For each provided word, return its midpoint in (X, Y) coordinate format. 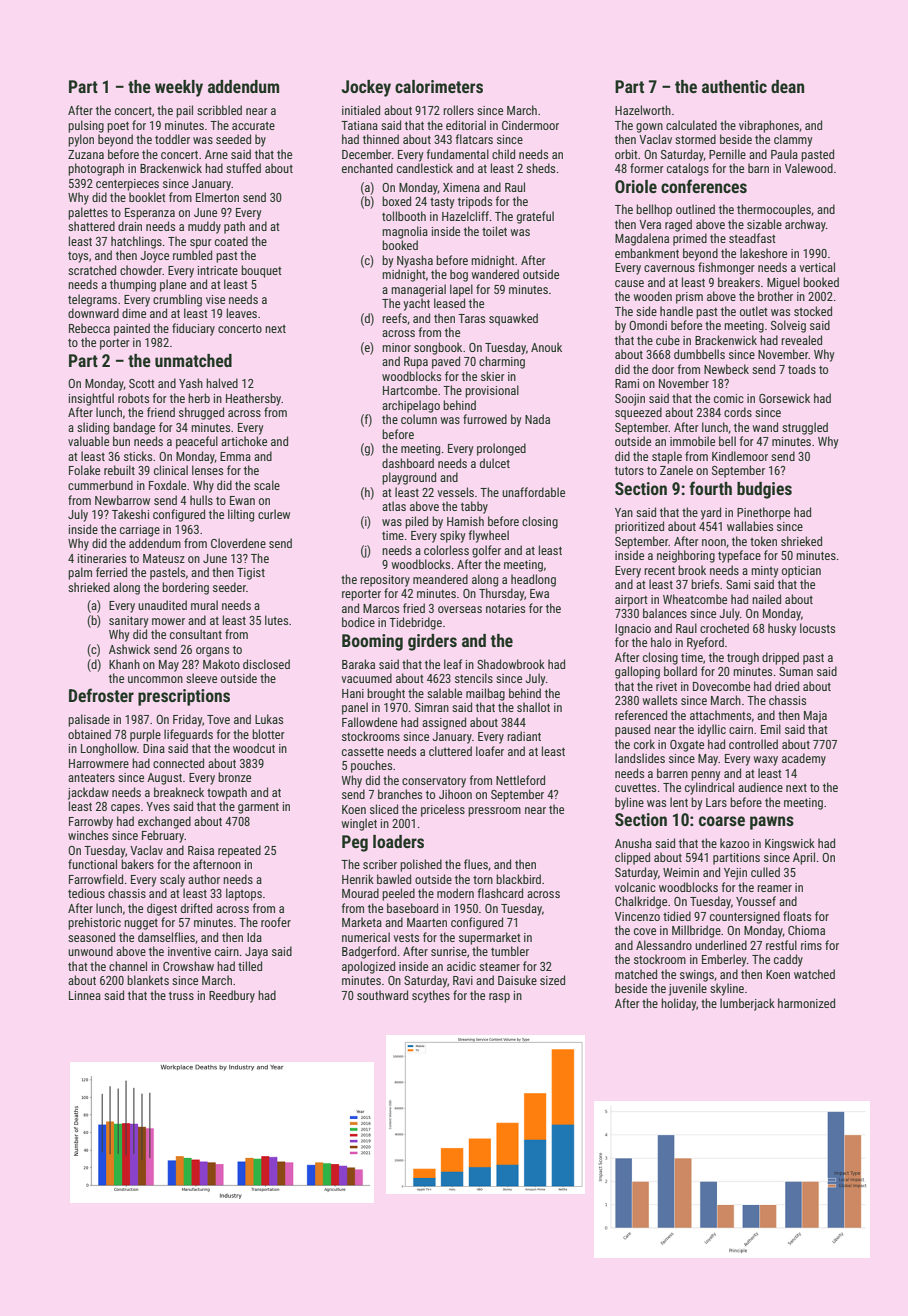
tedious (86, 893)
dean (787, 86)
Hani (353, 693)
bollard (680, 671)
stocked (813, 311)
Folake (84, 470)
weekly (179, 88)
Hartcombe (410, 390)
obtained (89, 734)
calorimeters (439, 86)
